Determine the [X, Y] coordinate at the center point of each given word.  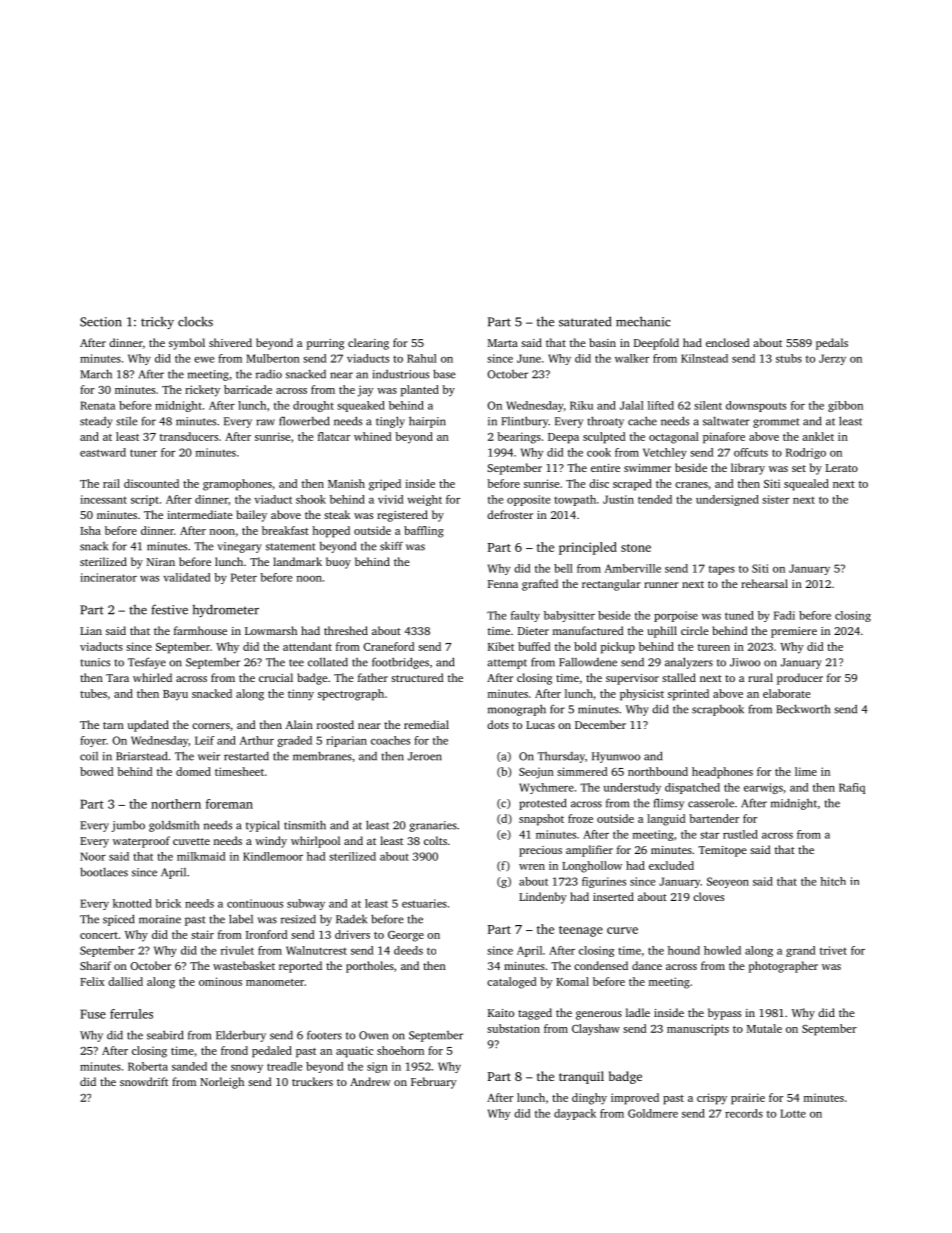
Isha [90, 530]
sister [775, 499]
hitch [833, 881]
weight [425, 500]
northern [176, 804]
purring [325, 344]
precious [540, 851]
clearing [368, 344]
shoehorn [400, 1050]
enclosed [728, 342]
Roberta [148, 1066]
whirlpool [315, 842]
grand [800, 951]
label [241, 919]
